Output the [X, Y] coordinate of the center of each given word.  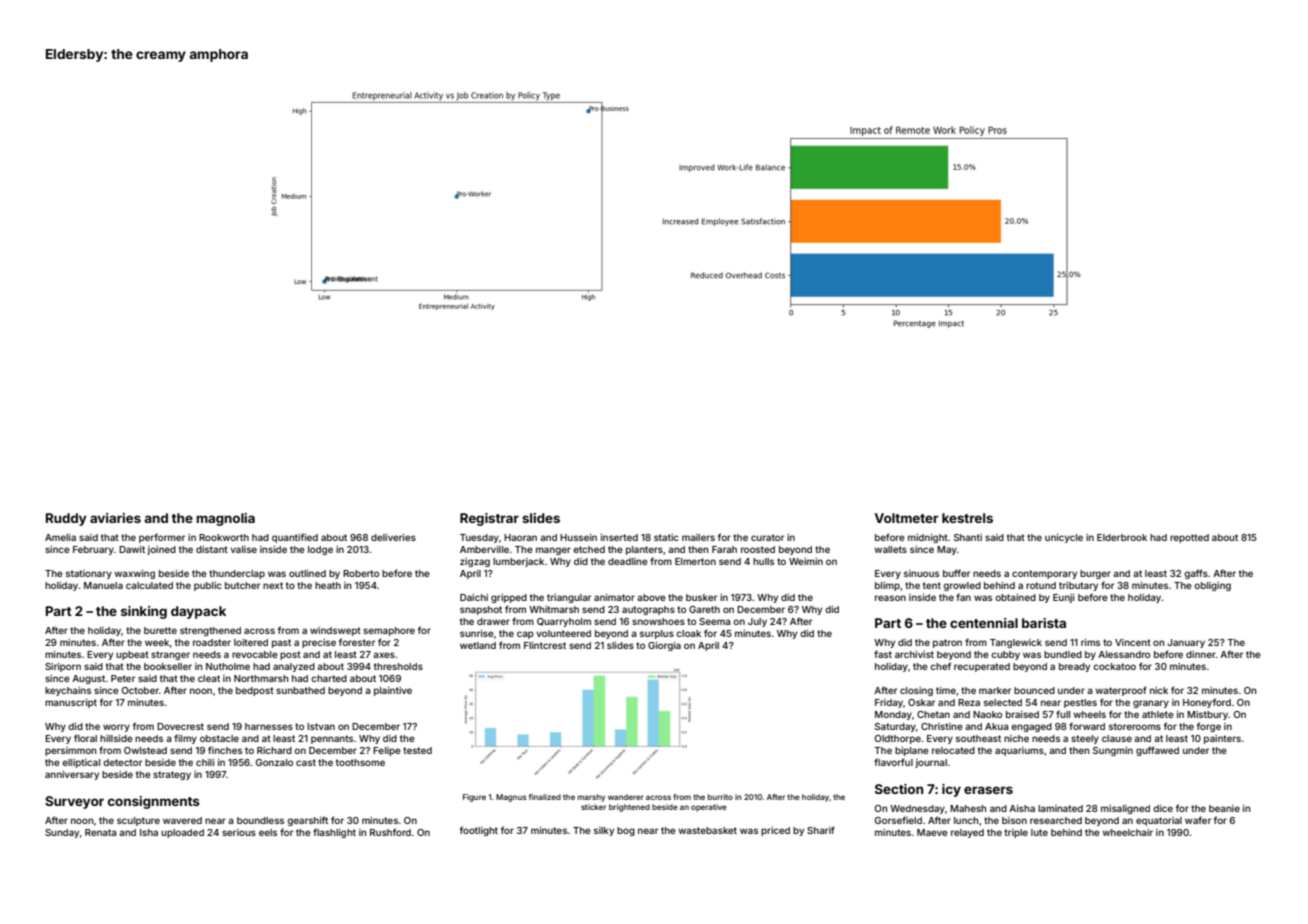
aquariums [1019, 751]
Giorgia [664, 646]
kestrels [967, 518]
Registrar [489, 519]
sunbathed [300, 690]
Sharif [821, 830]
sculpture [138, 821]
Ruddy [66, 519]
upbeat [132, 655]
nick [1159, 690]
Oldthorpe [898, 739]
